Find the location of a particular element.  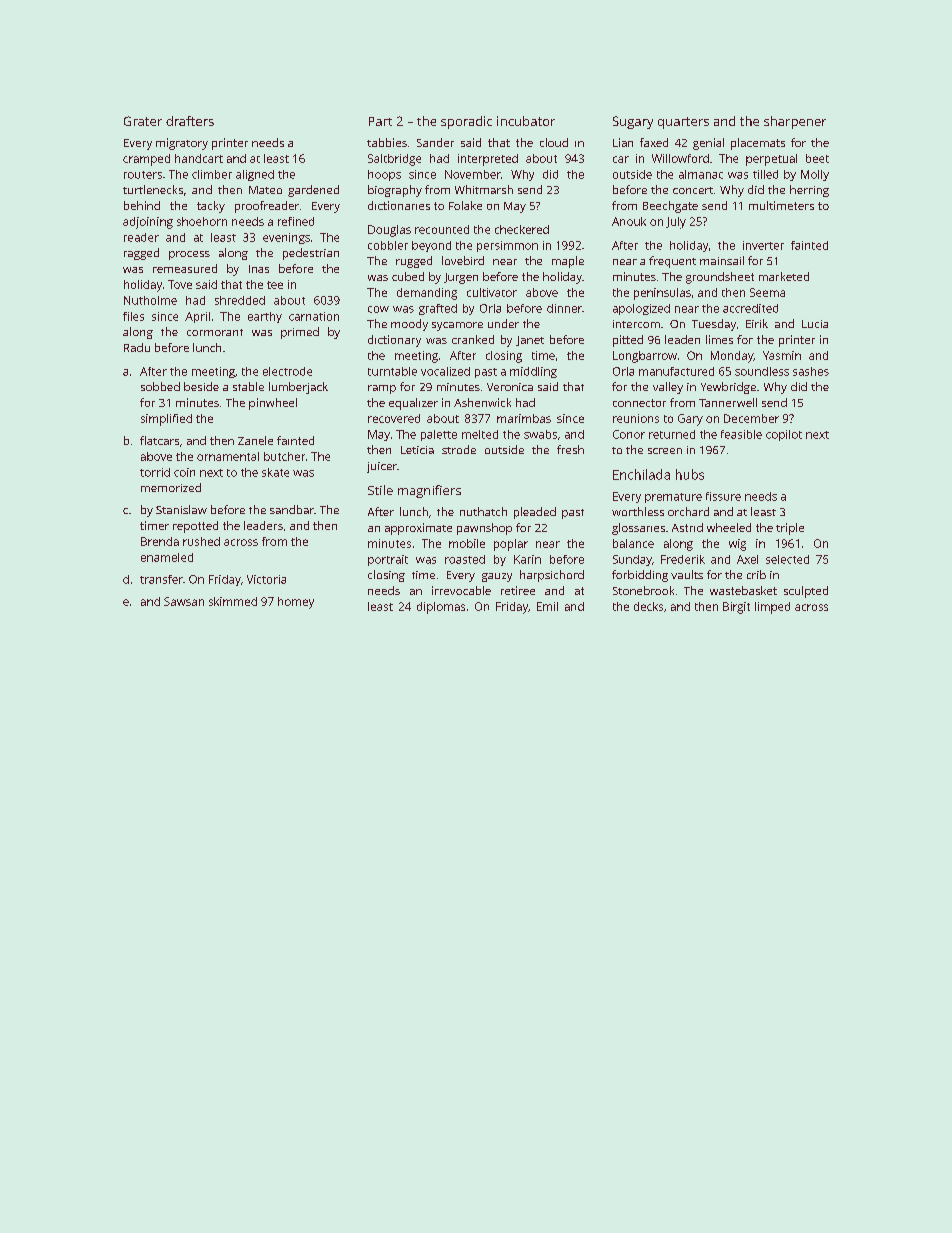

sobbed is located at coordinates (160, 386).
